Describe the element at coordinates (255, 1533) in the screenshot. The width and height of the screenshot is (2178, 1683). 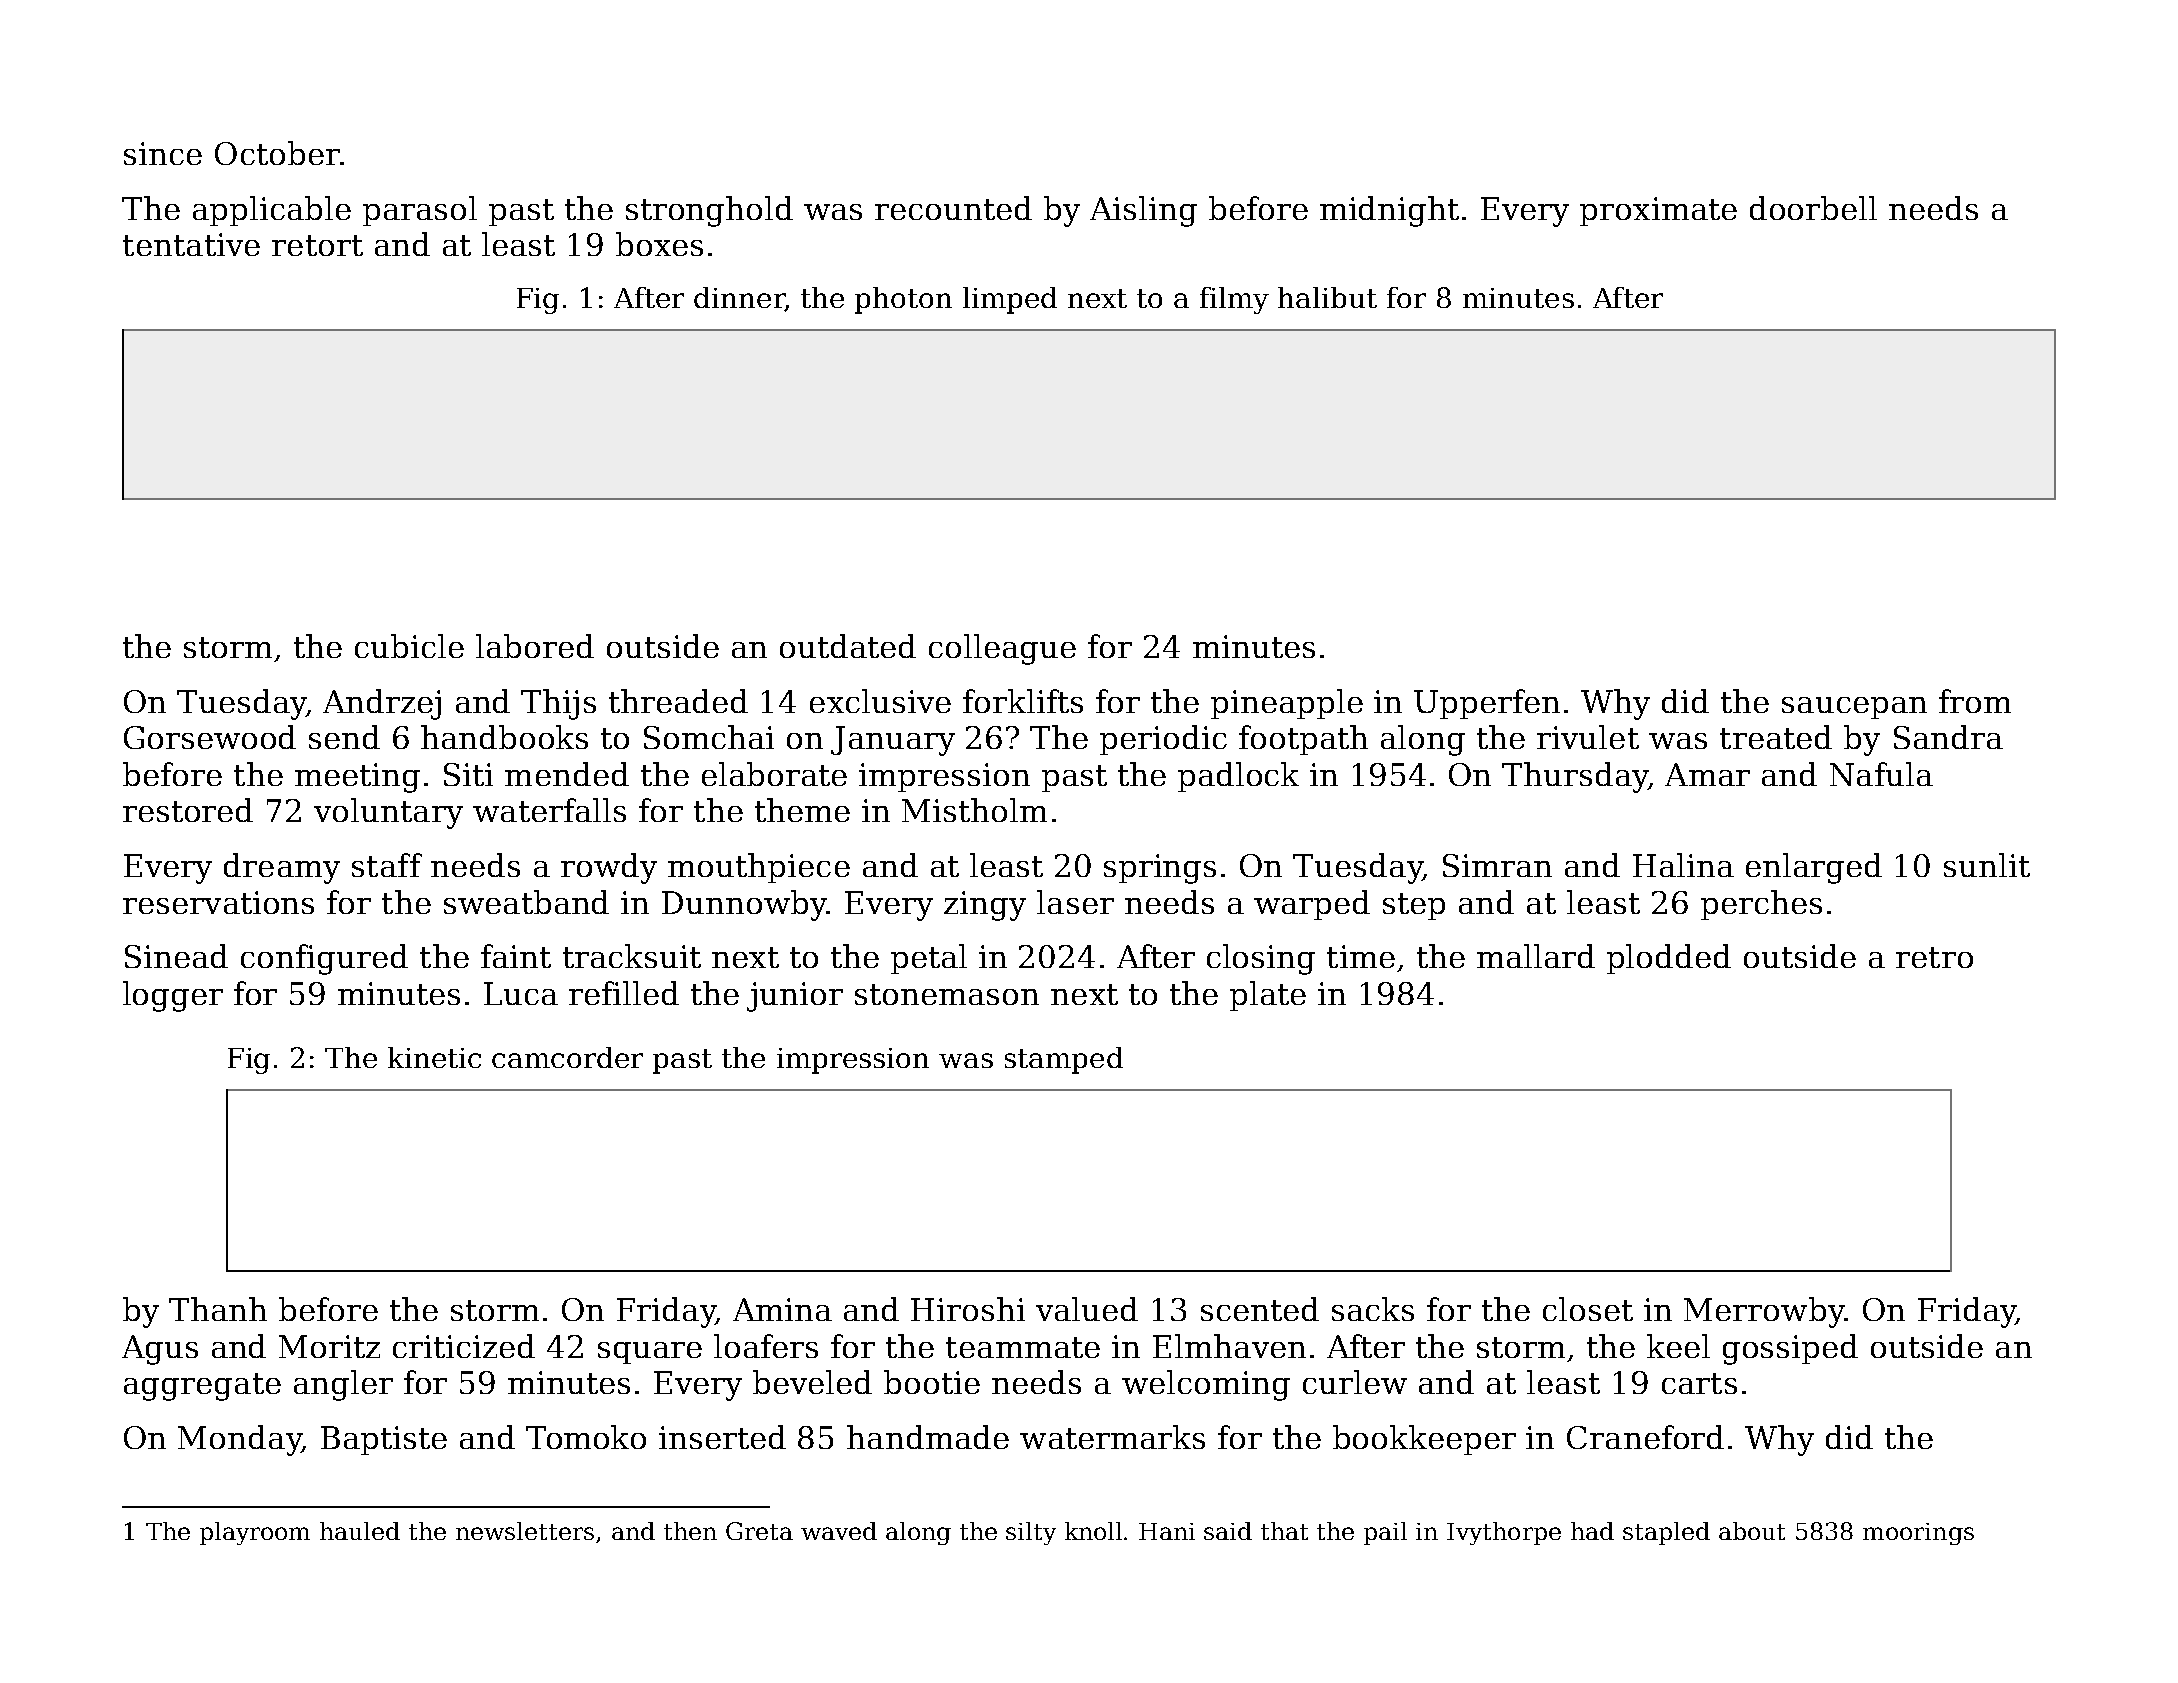
I see `playroom` at that location.
